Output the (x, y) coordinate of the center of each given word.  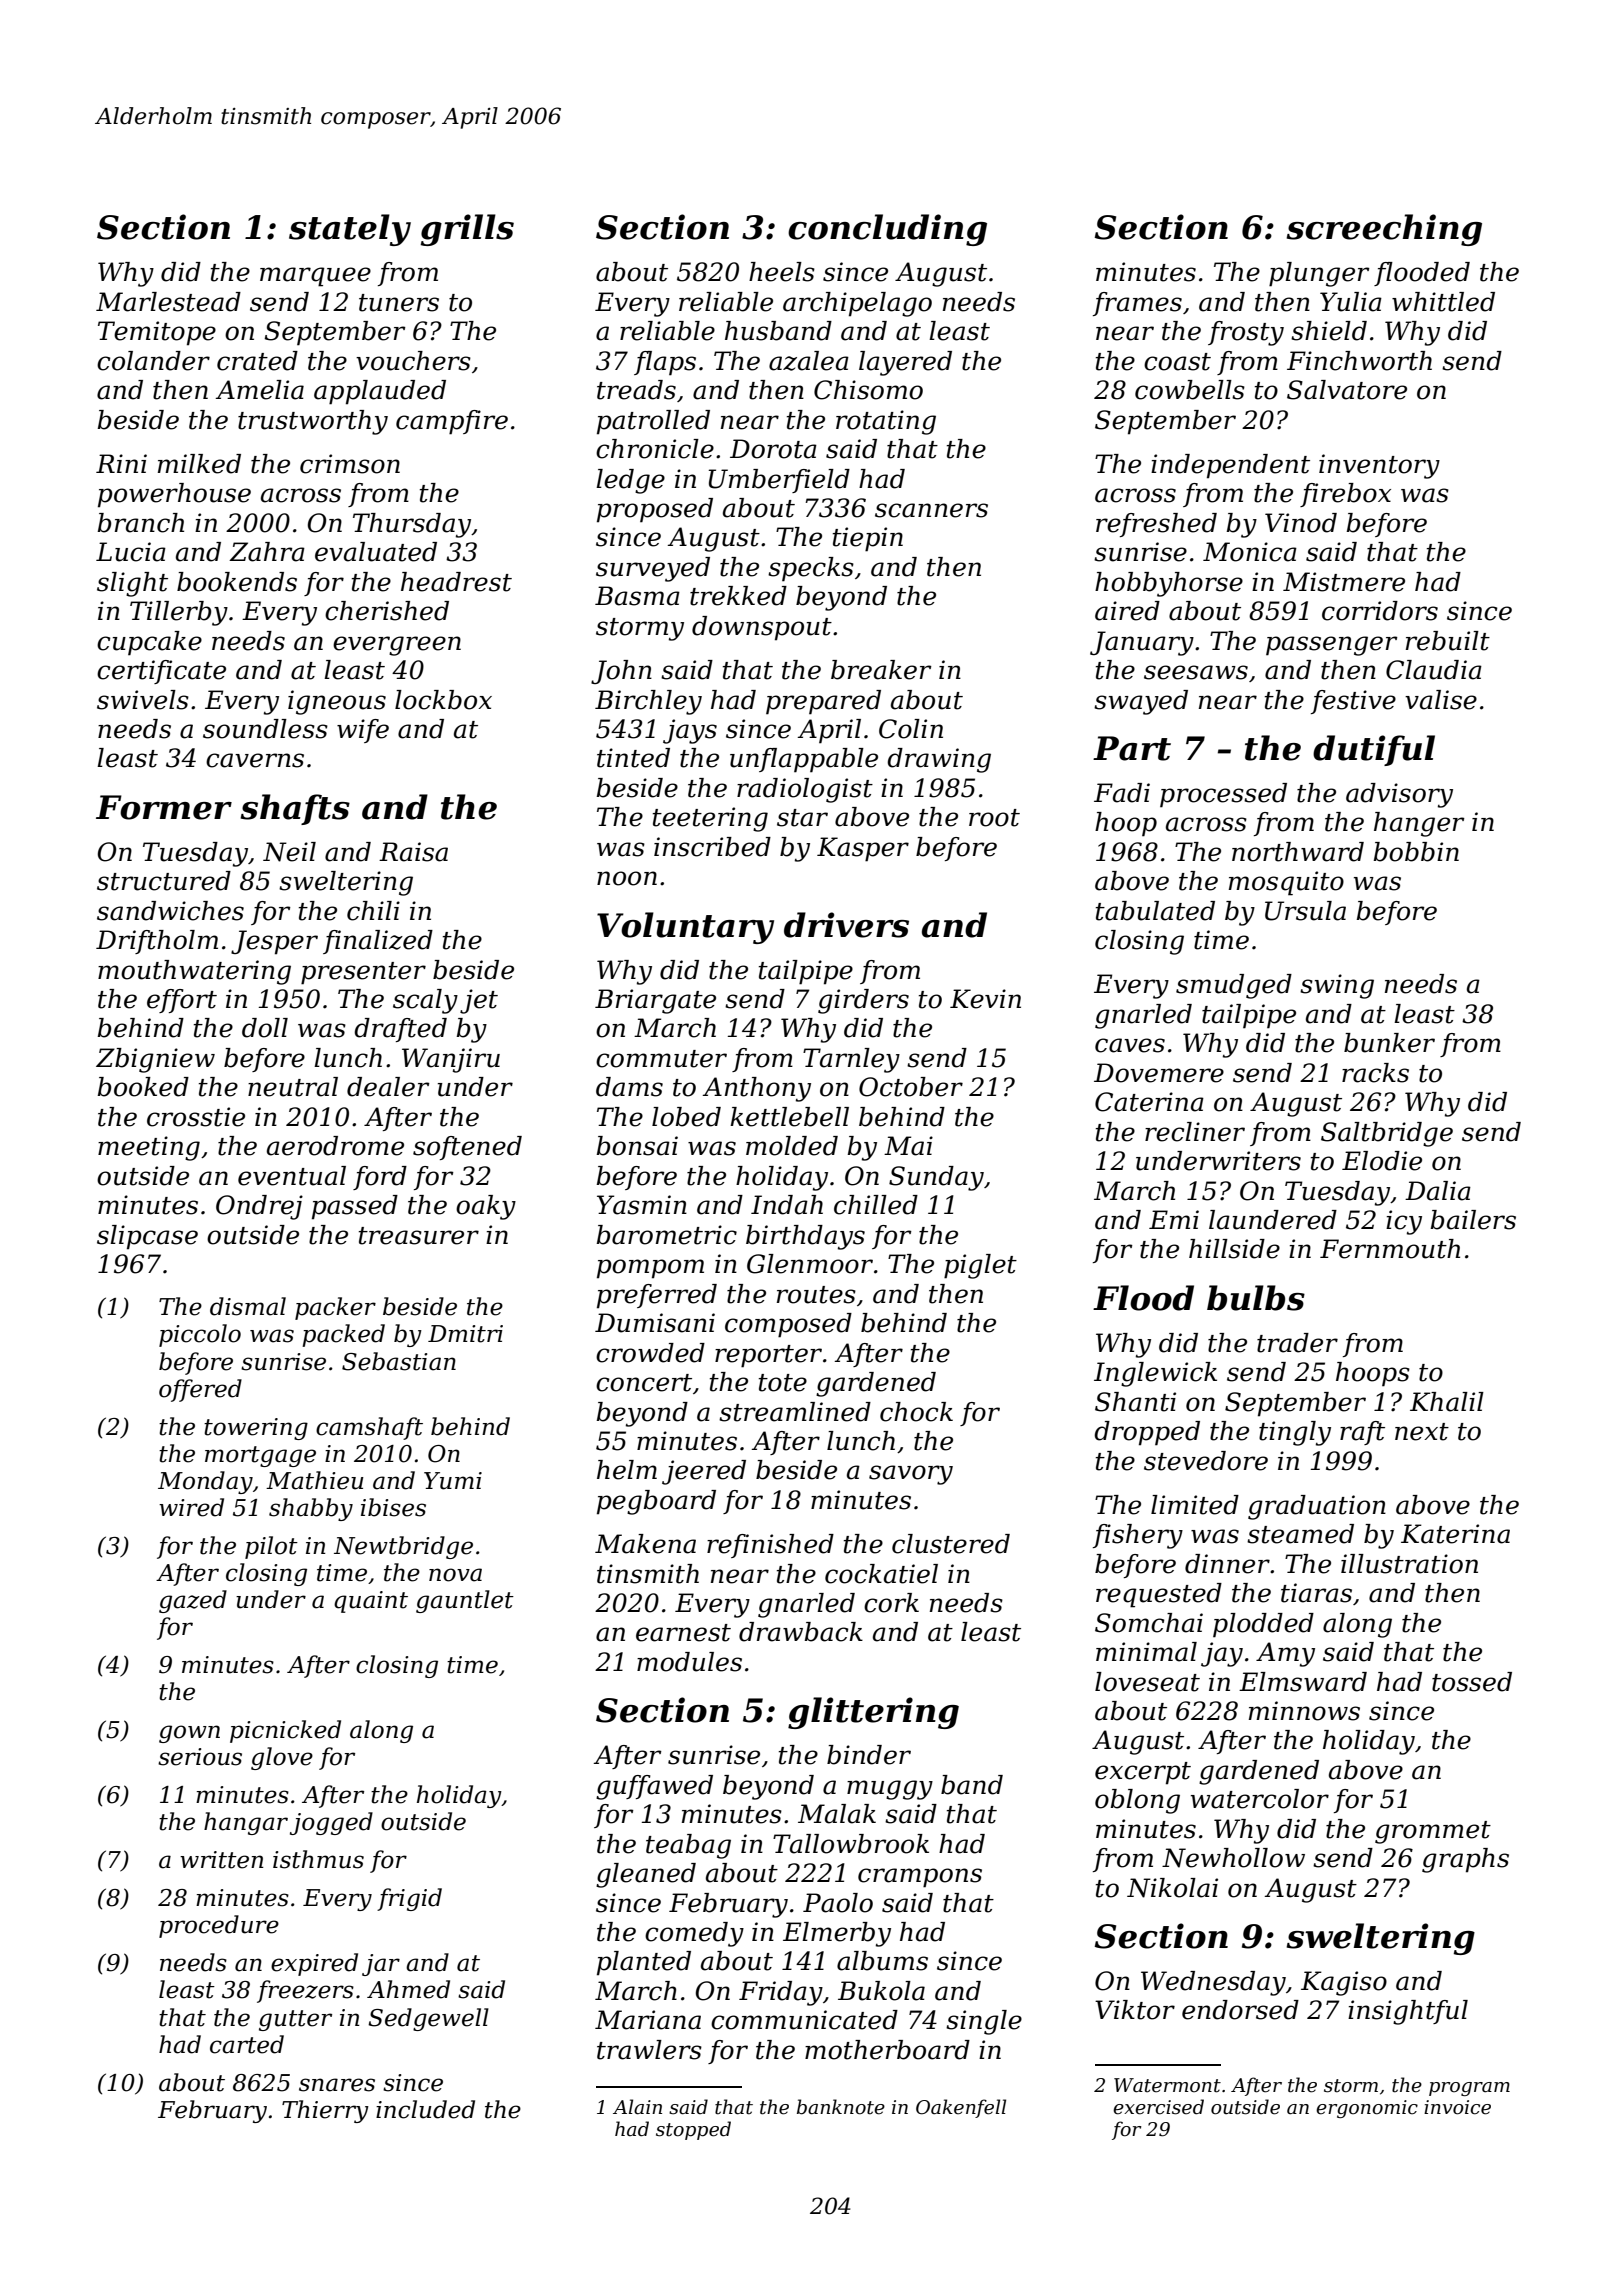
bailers (1473, 1220)
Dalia (1438, 1191)
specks (811, 569)
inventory (1379, 466)
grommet (1433, 1832)
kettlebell (789, 1117)
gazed (193, 1601)
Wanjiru (451, 1060)
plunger (1319, 274)
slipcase (147, 1237)
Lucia (131, 552)
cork (891, 1603)
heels (782, 272)
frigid (409, 1899)
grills (467, 230)
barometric (667, 1235)
